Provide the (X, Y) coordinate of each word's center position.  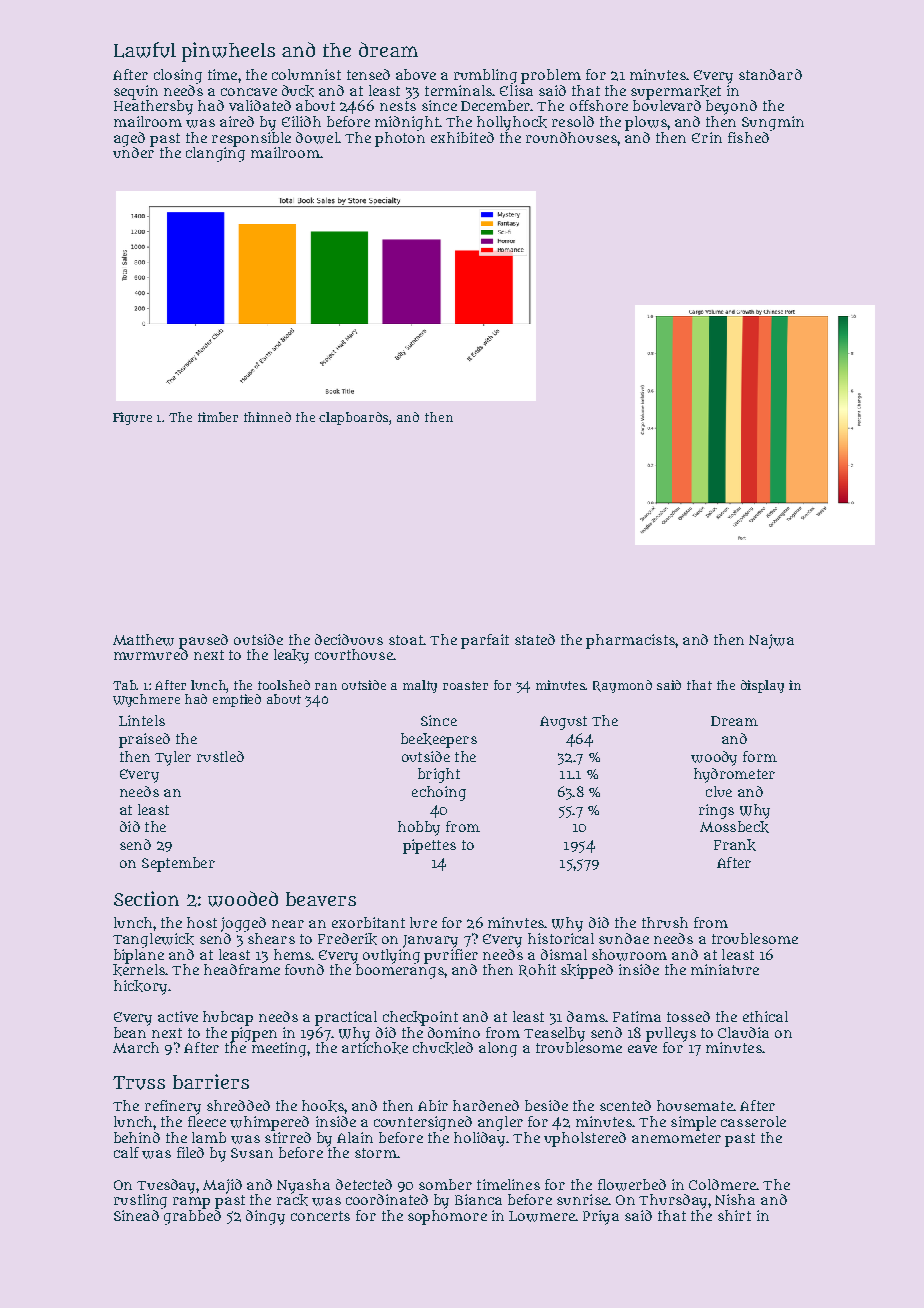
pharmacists (631, 641)
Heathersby (153, 107)
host (202, 922)
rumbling (485, 76)
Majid (222, 1186)
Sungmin (773, 123)
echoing (439, 793)
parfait (485, 641)
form (760, 756)
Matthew (143, 640)
